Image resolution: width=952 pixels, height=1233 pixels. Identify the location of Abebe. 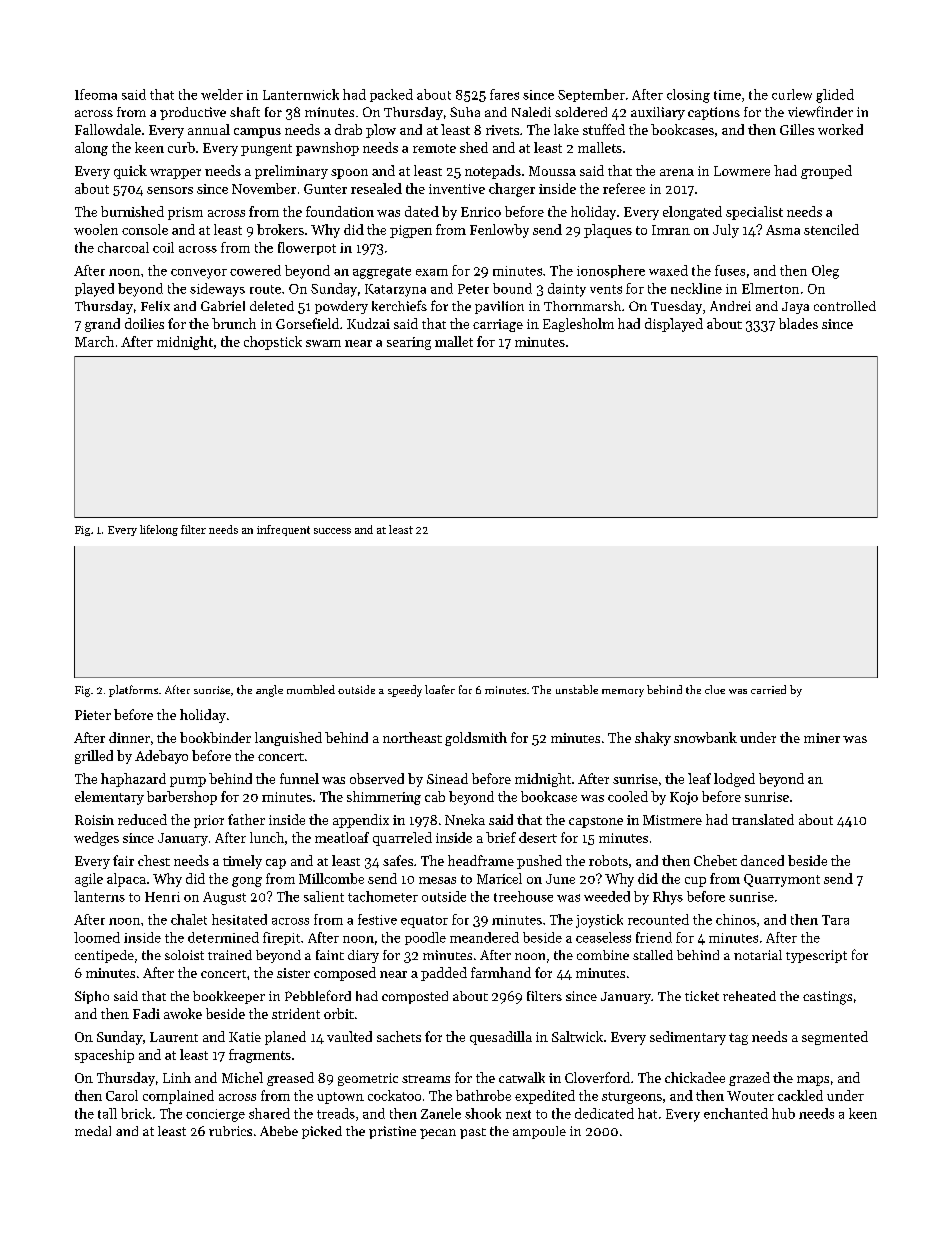
(279, 1131).
